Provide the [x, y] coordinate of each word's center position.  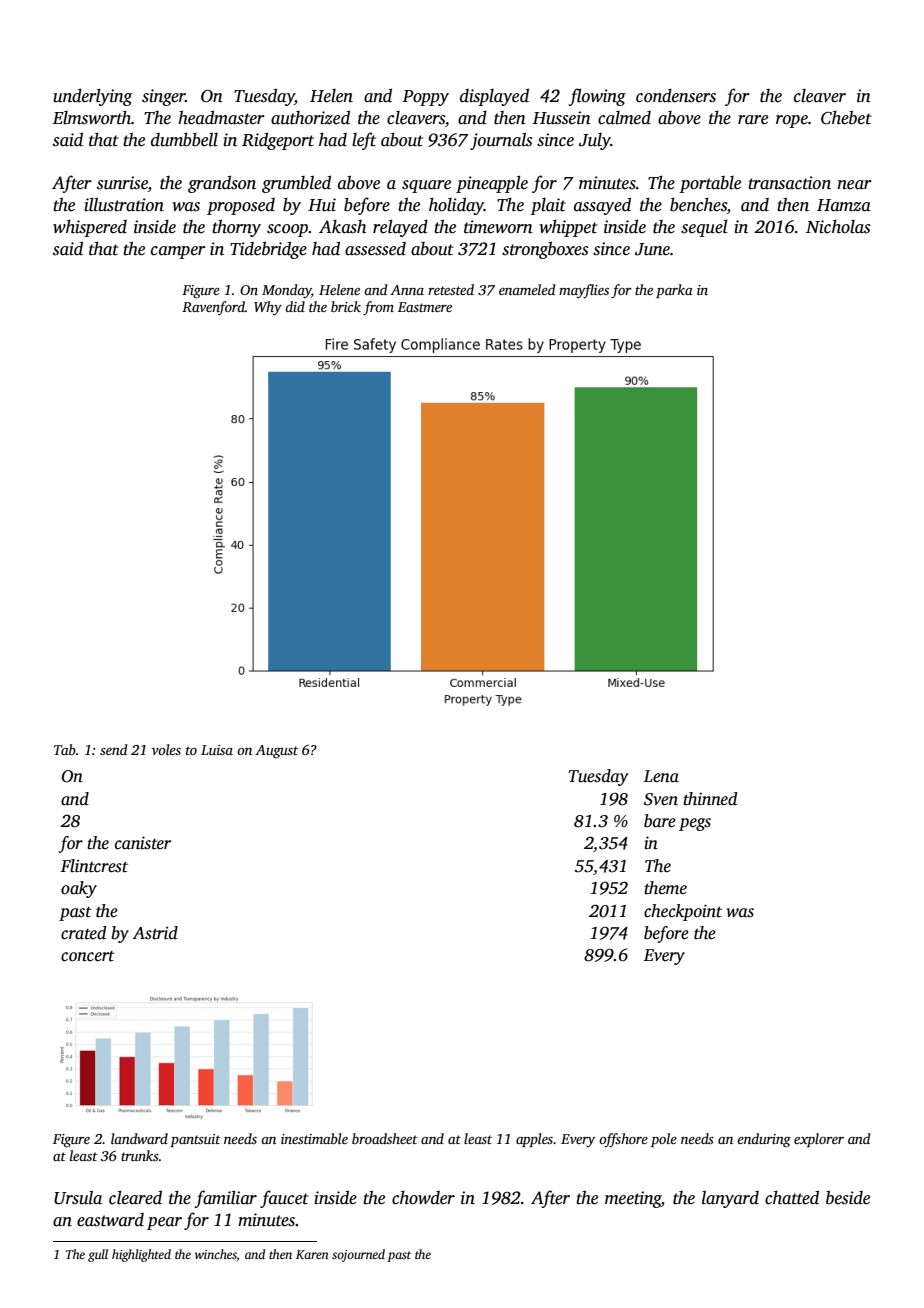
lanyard [730, 1199]
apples [534, 1140]
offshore [623, 1140]
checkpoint [683, 912]
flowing [597, 97]
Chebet [846, 118]
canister [143, 843]
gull [98, 1255]
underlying [92, 97]
